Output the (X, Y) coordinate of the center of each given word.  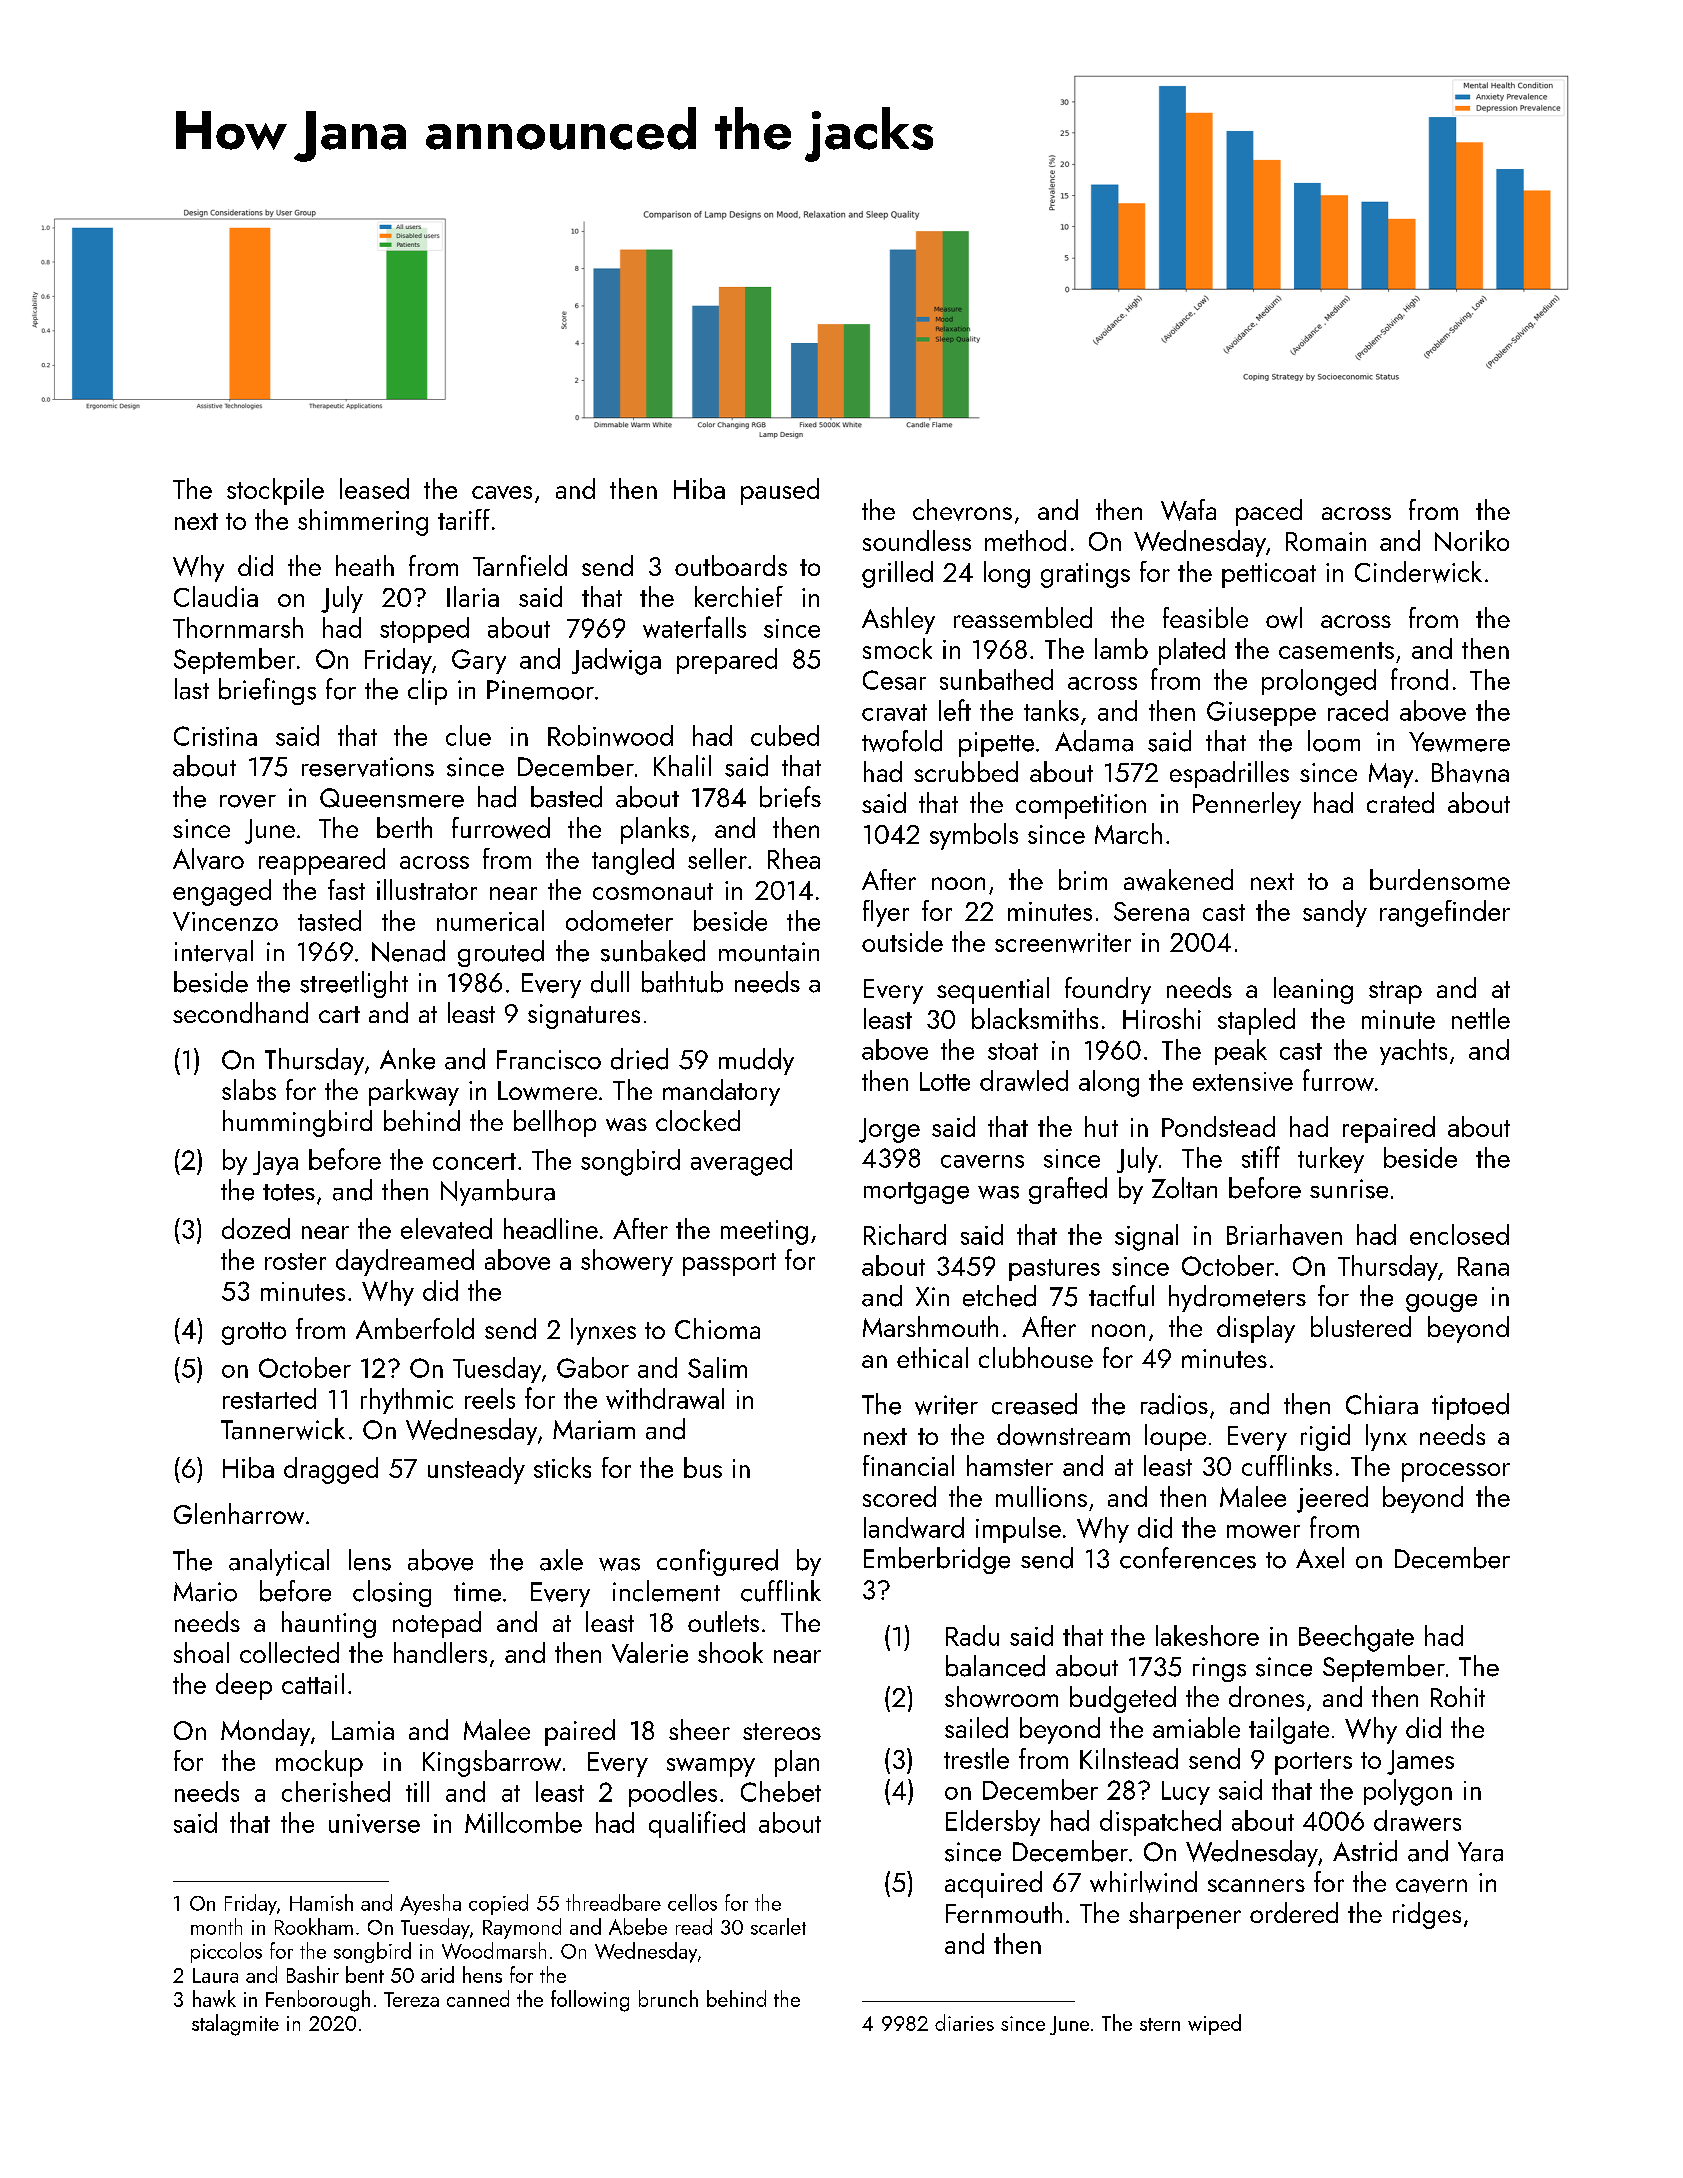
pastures (1054, 1270)
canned (478, 1998)
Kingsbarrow (492, 1763)
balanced (995, 1666)
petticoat (1269, 575)
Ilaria (473, 596)
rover (248, 801)
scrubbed (966, 771)
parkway (414, 1092)
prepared (727, 661)
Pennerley (1247, 805)
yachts (1413, 1052)
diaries (964, 2022)
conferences (1188, 1558)
